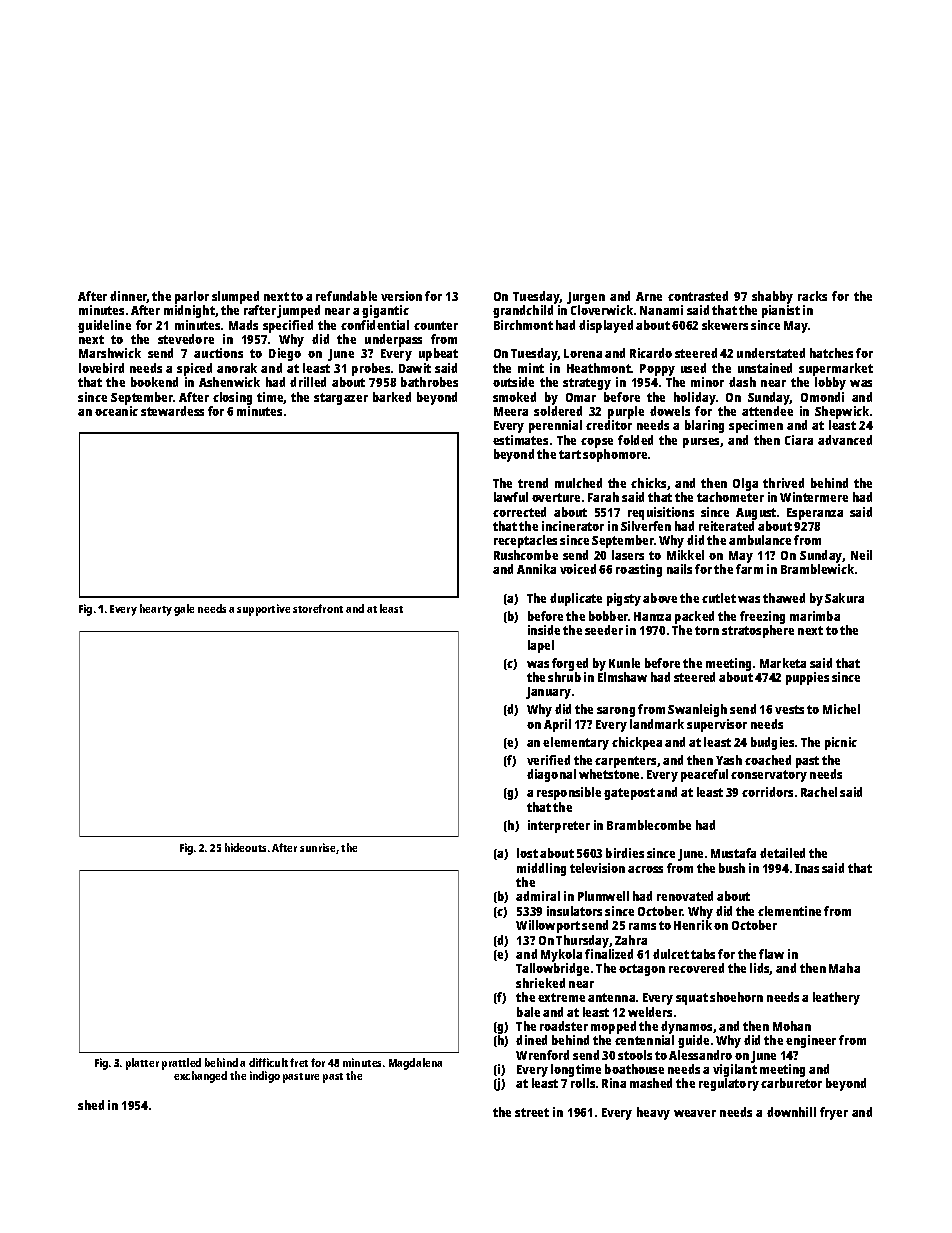  What do you see at coordinates (156, 610) in the document?
I see `hearty` at bounding box center [156, 610].
